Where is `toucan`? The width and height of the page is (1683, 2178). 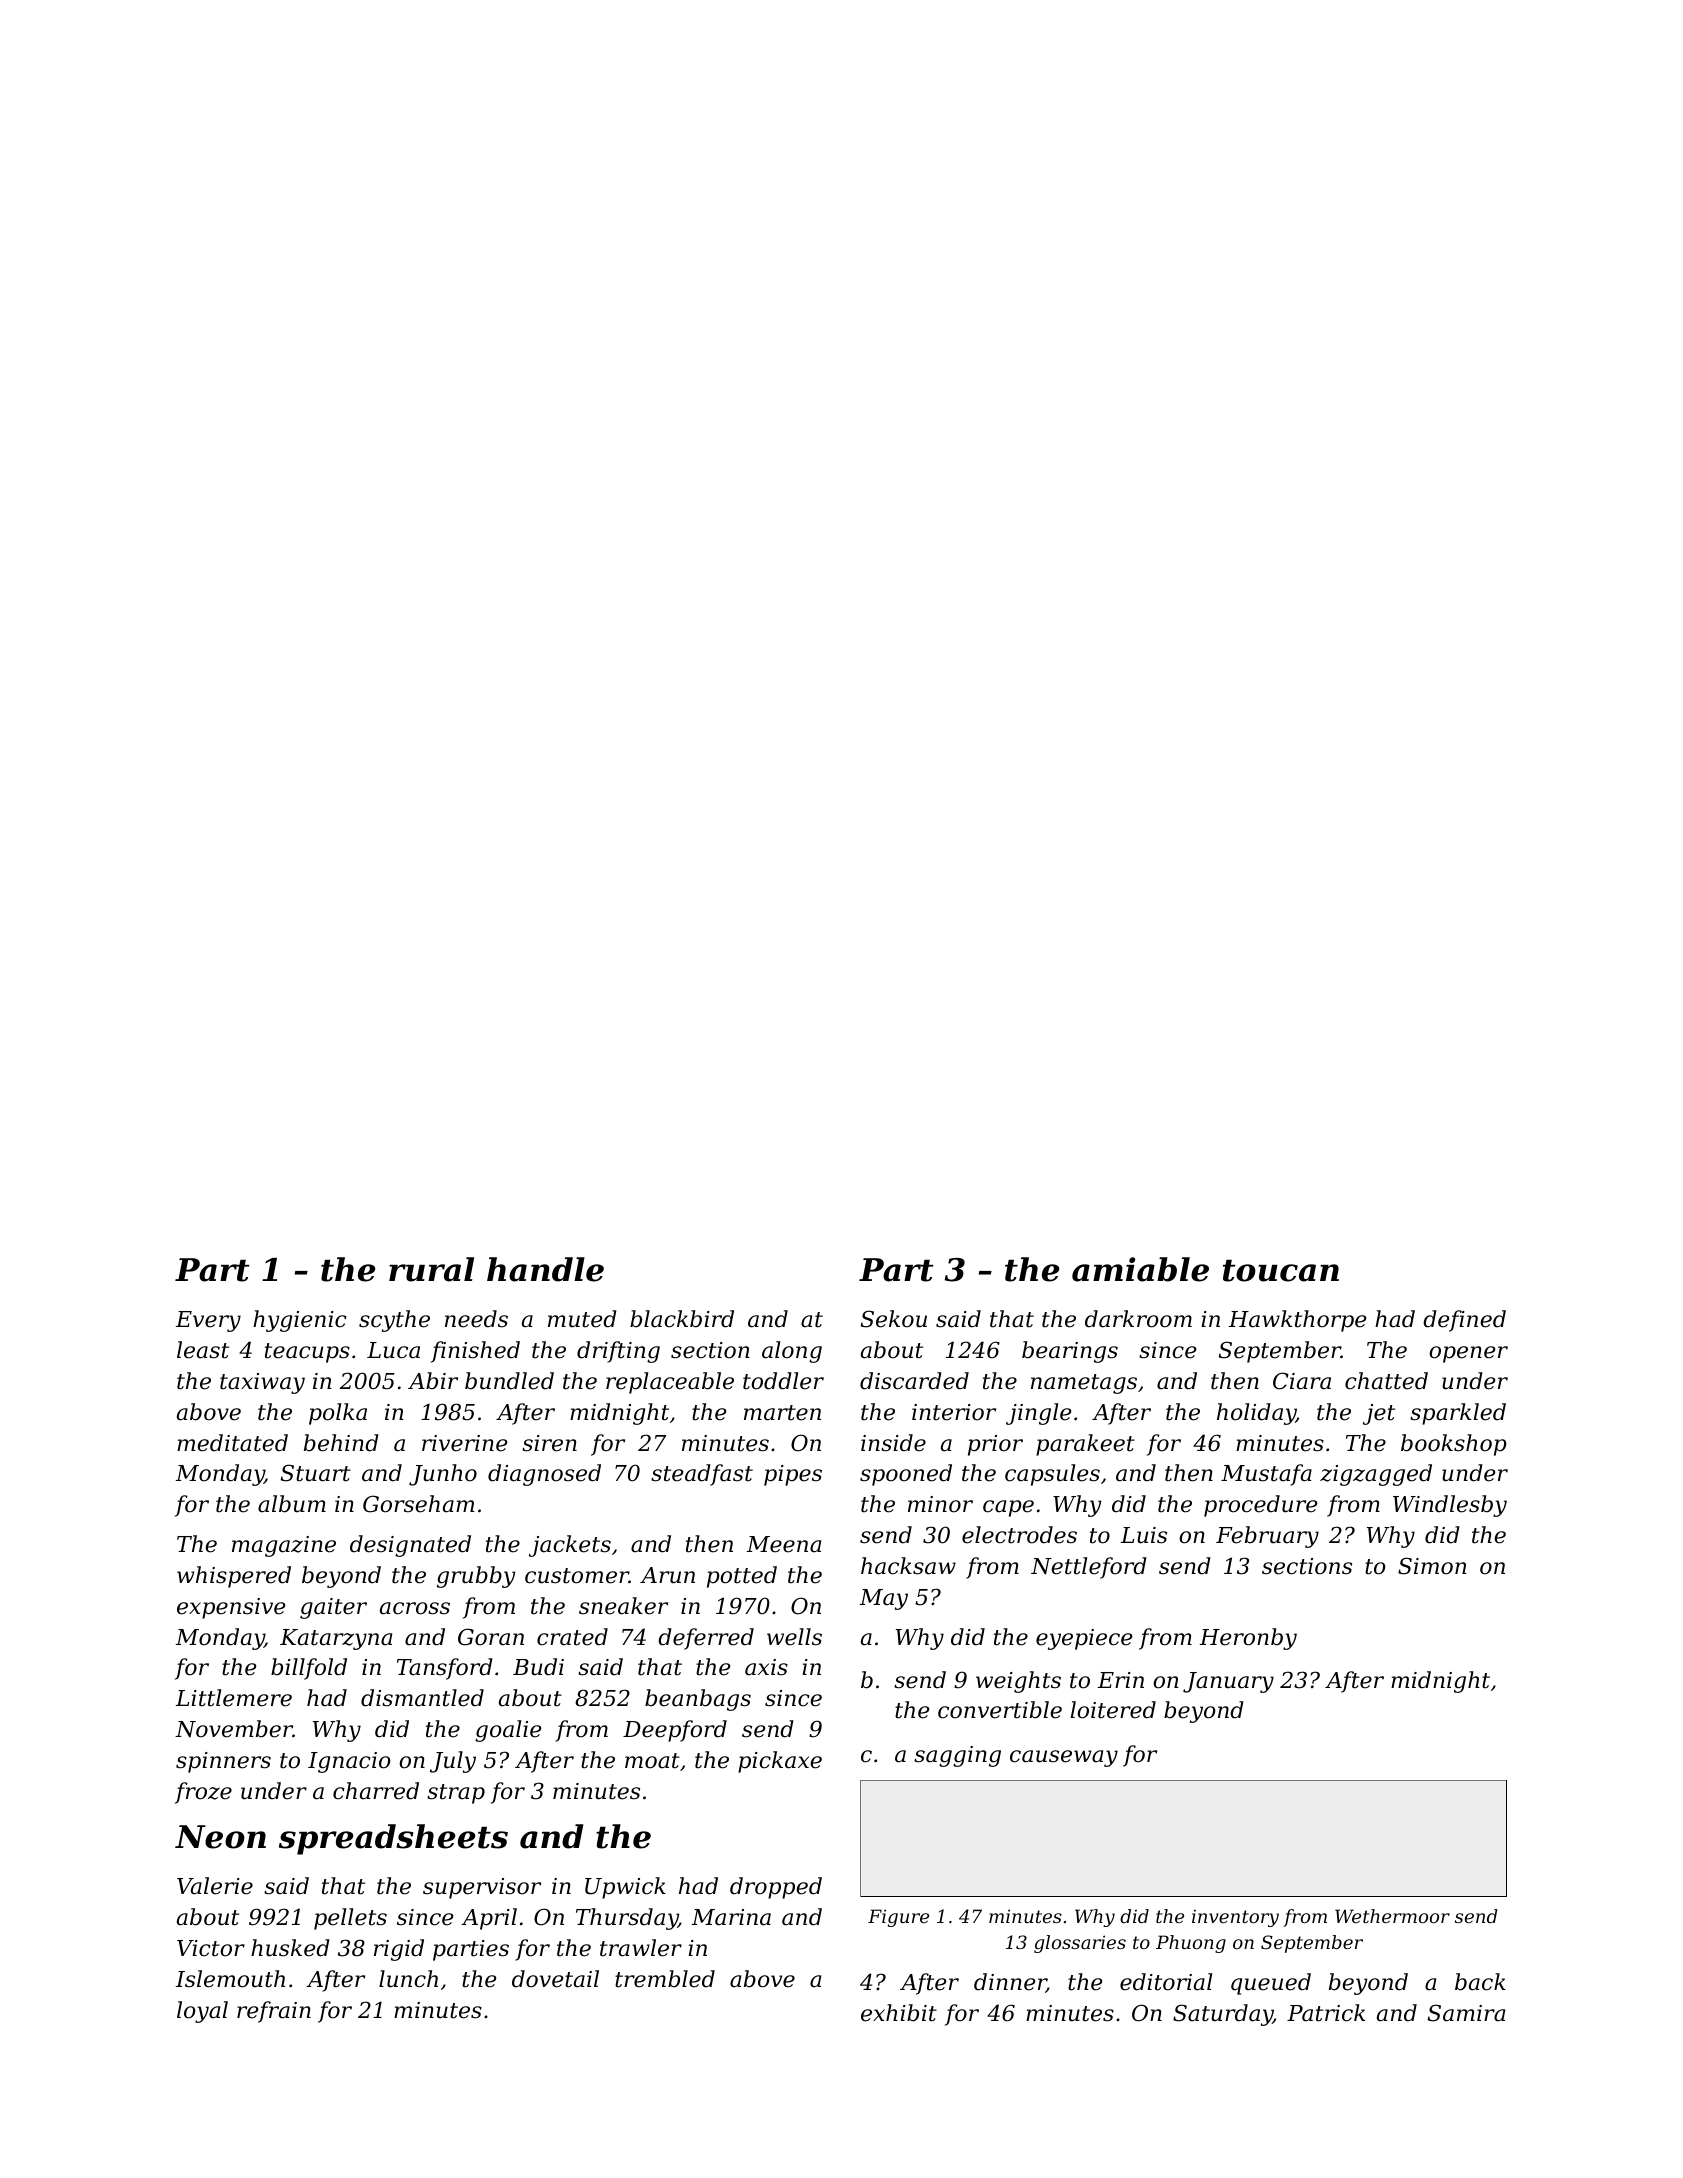 toucan is located at coordinates (1281, 1271).
